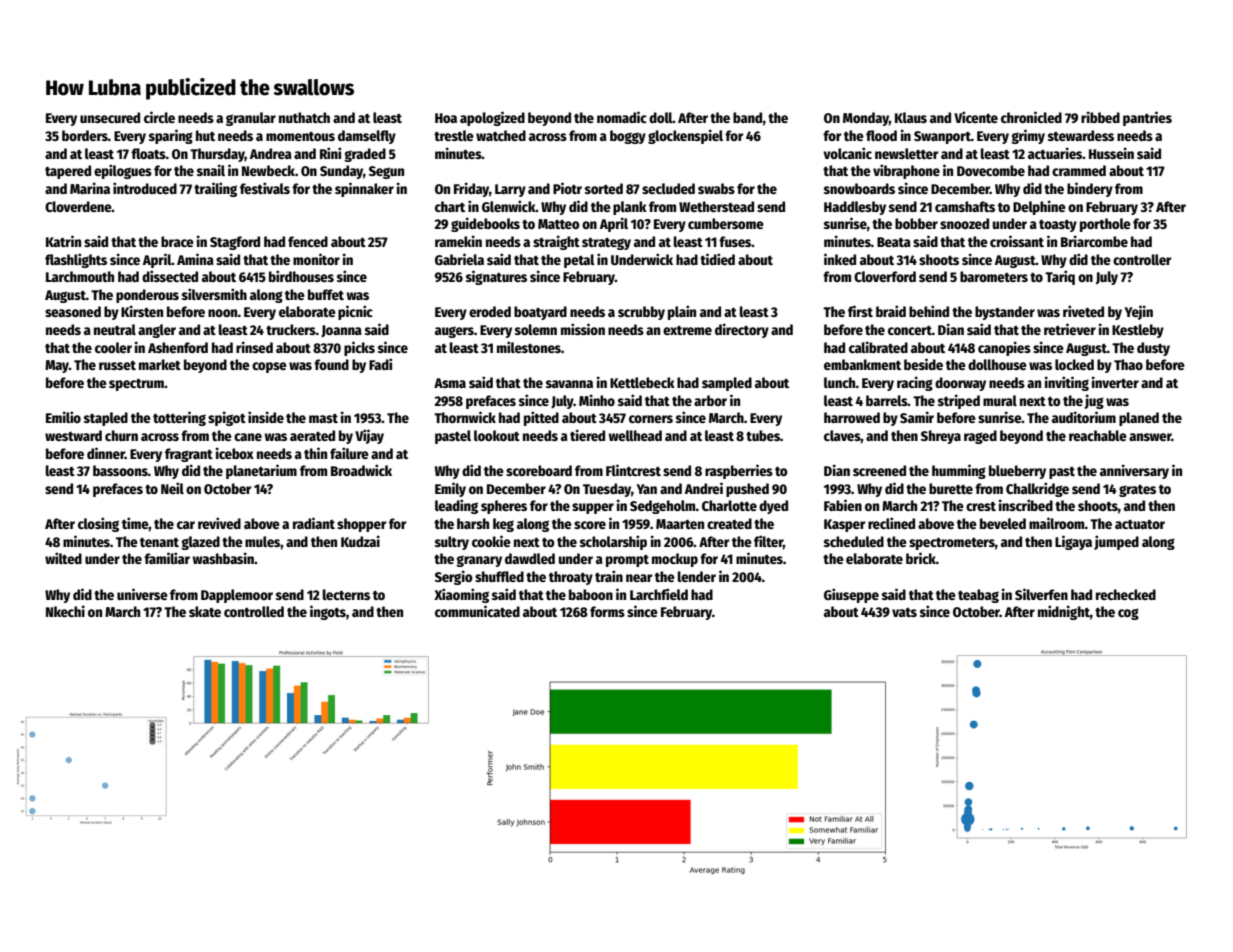 The width and height of the screenshot is (1233, 952). Describe the element at coordinates (887, 400) in the screenshot. I see `barrels` at that location.
